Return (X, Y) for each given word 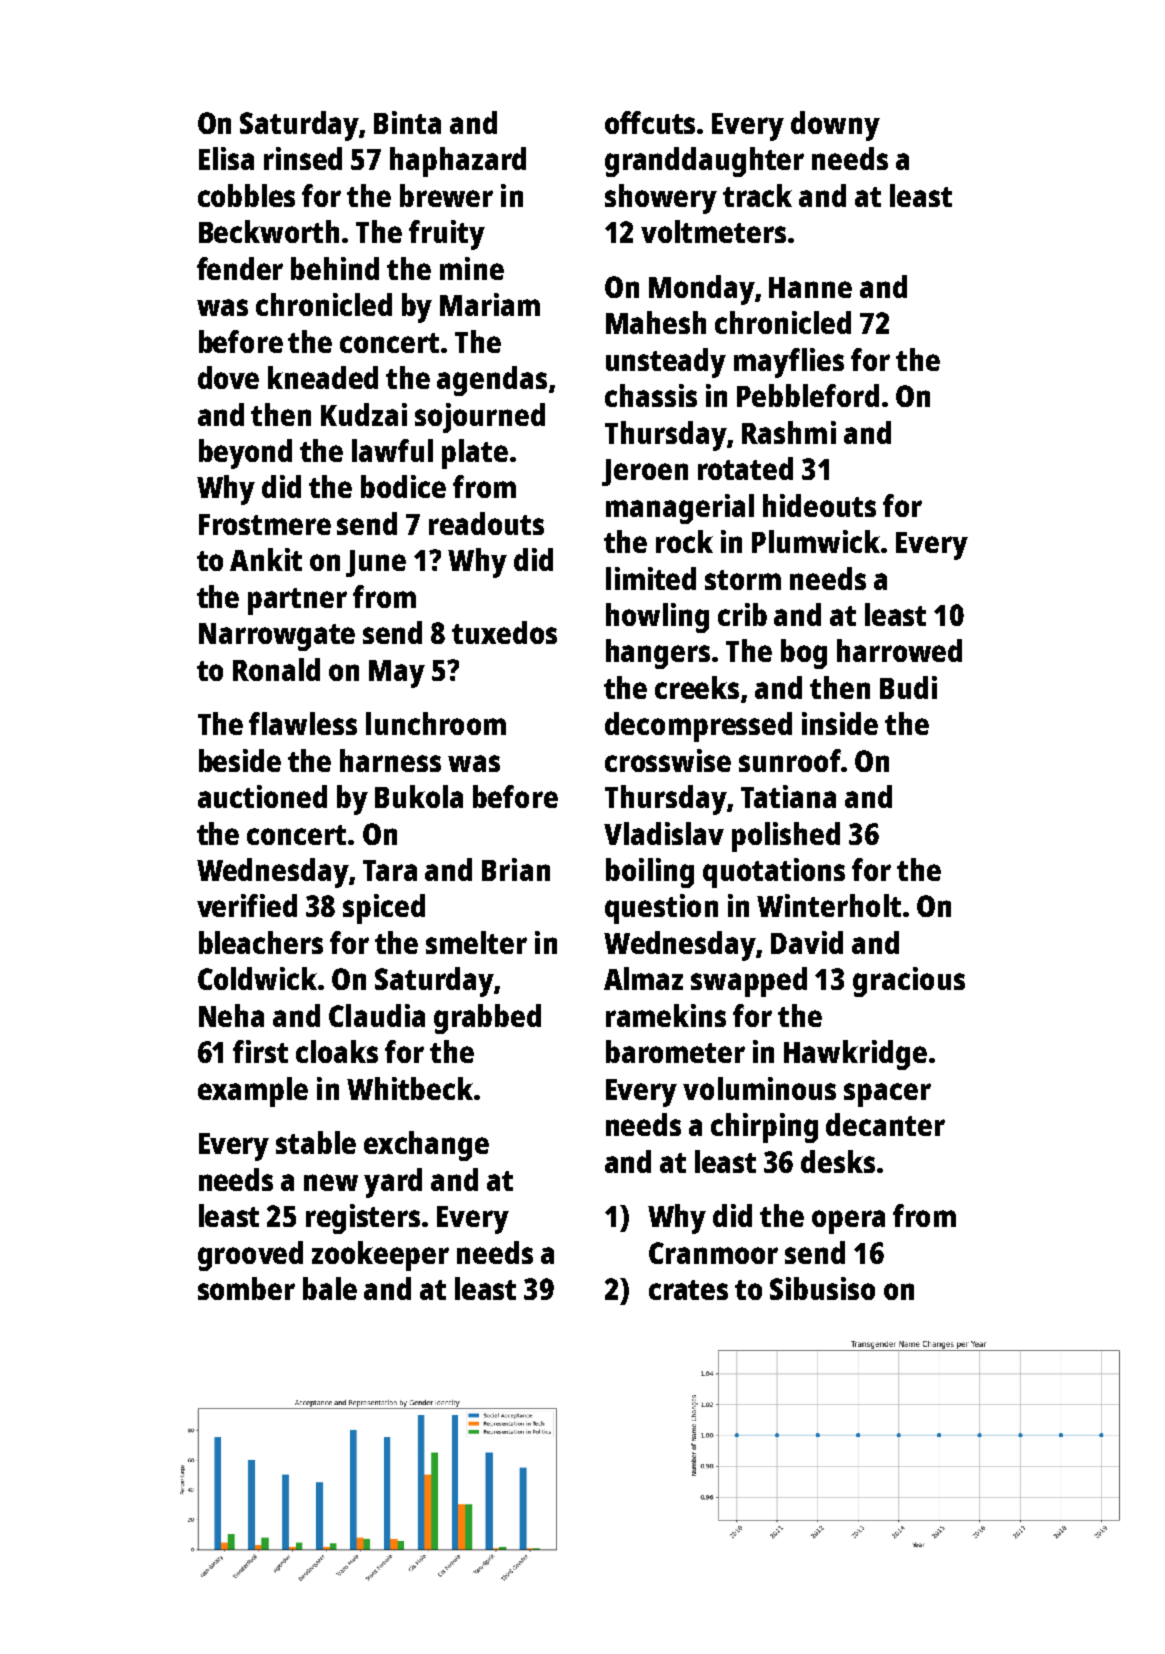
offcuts (650, 122)
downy (835, 126)
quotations (774, 873)
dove (228, 377)
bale (330, 1288)
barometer (675, 1051)
